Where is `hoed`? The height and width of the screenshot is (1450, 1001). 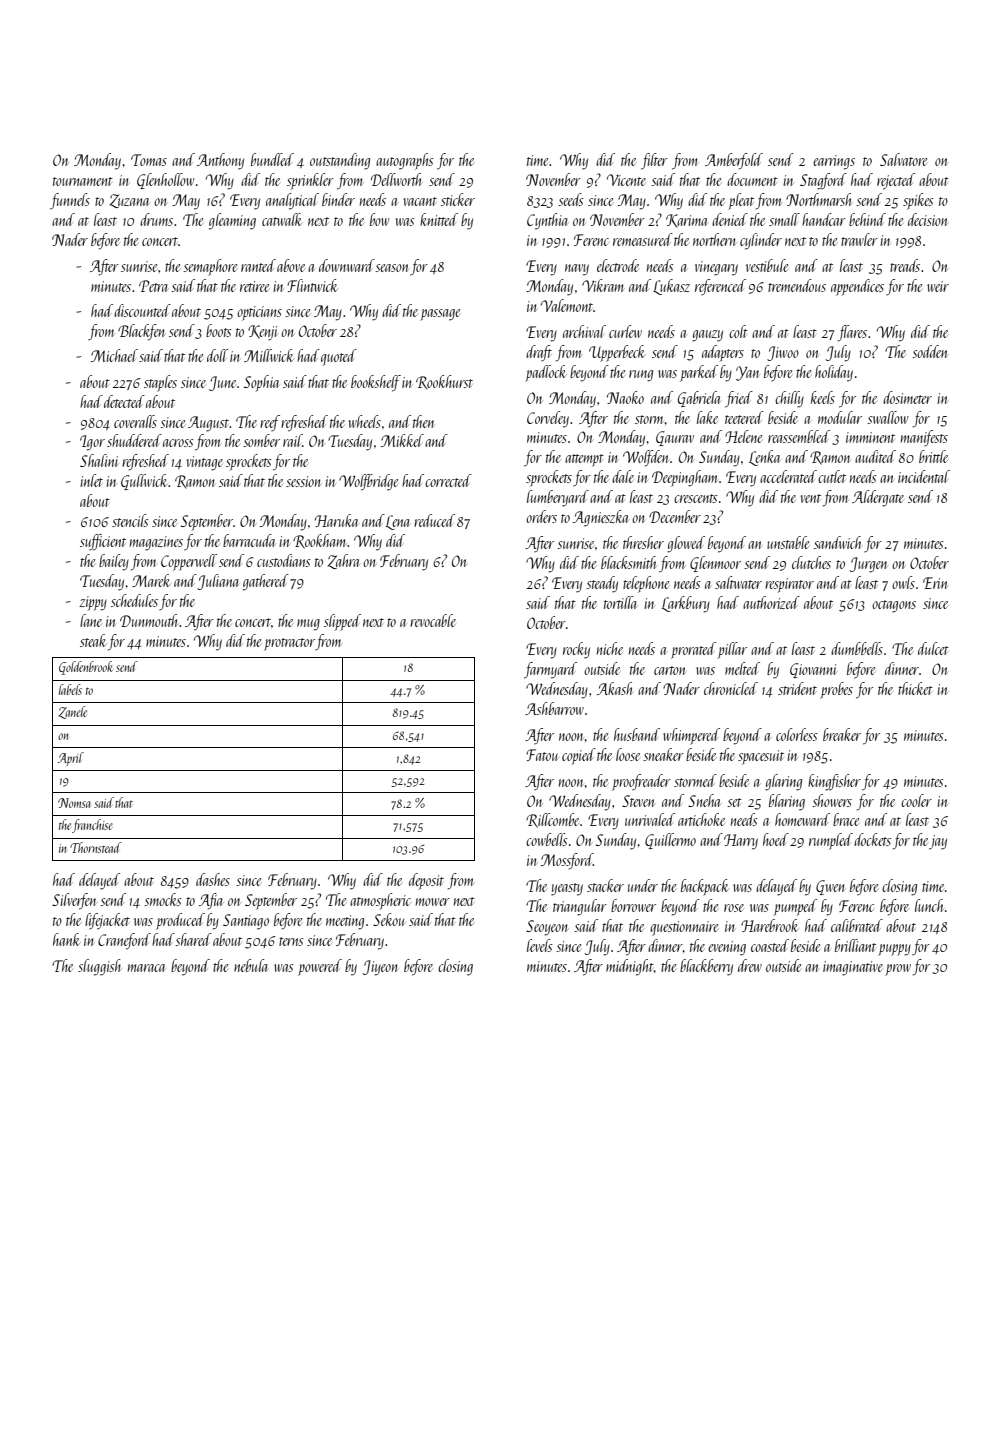 hoed is located at coordinates (776, 839).
